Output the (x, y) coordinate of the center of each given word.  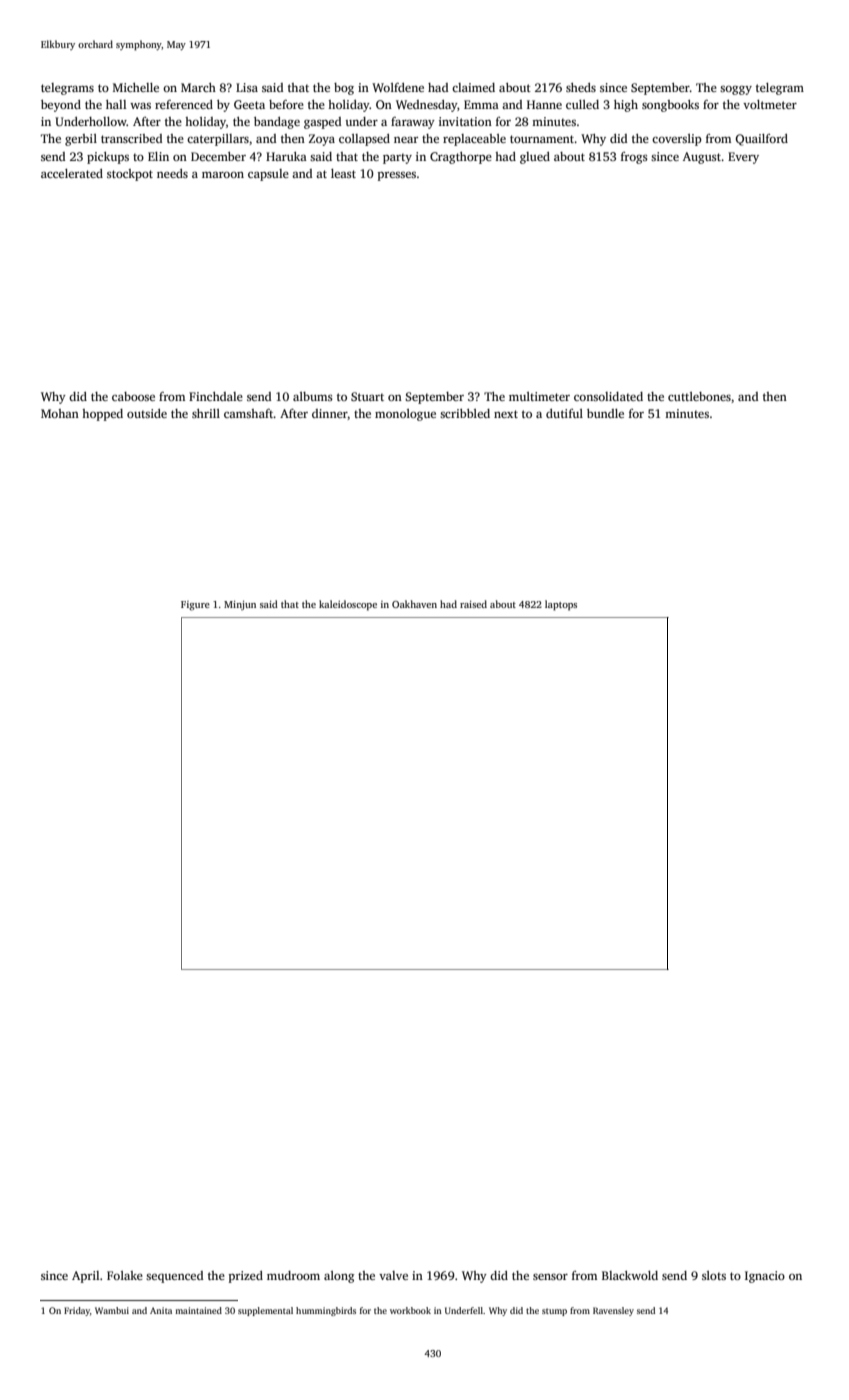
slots (714, 1275)
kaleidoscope (348, 605)
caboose (133, 396)
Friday (77, 1311)
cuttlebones (699, 396)
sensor (550, 1277)
